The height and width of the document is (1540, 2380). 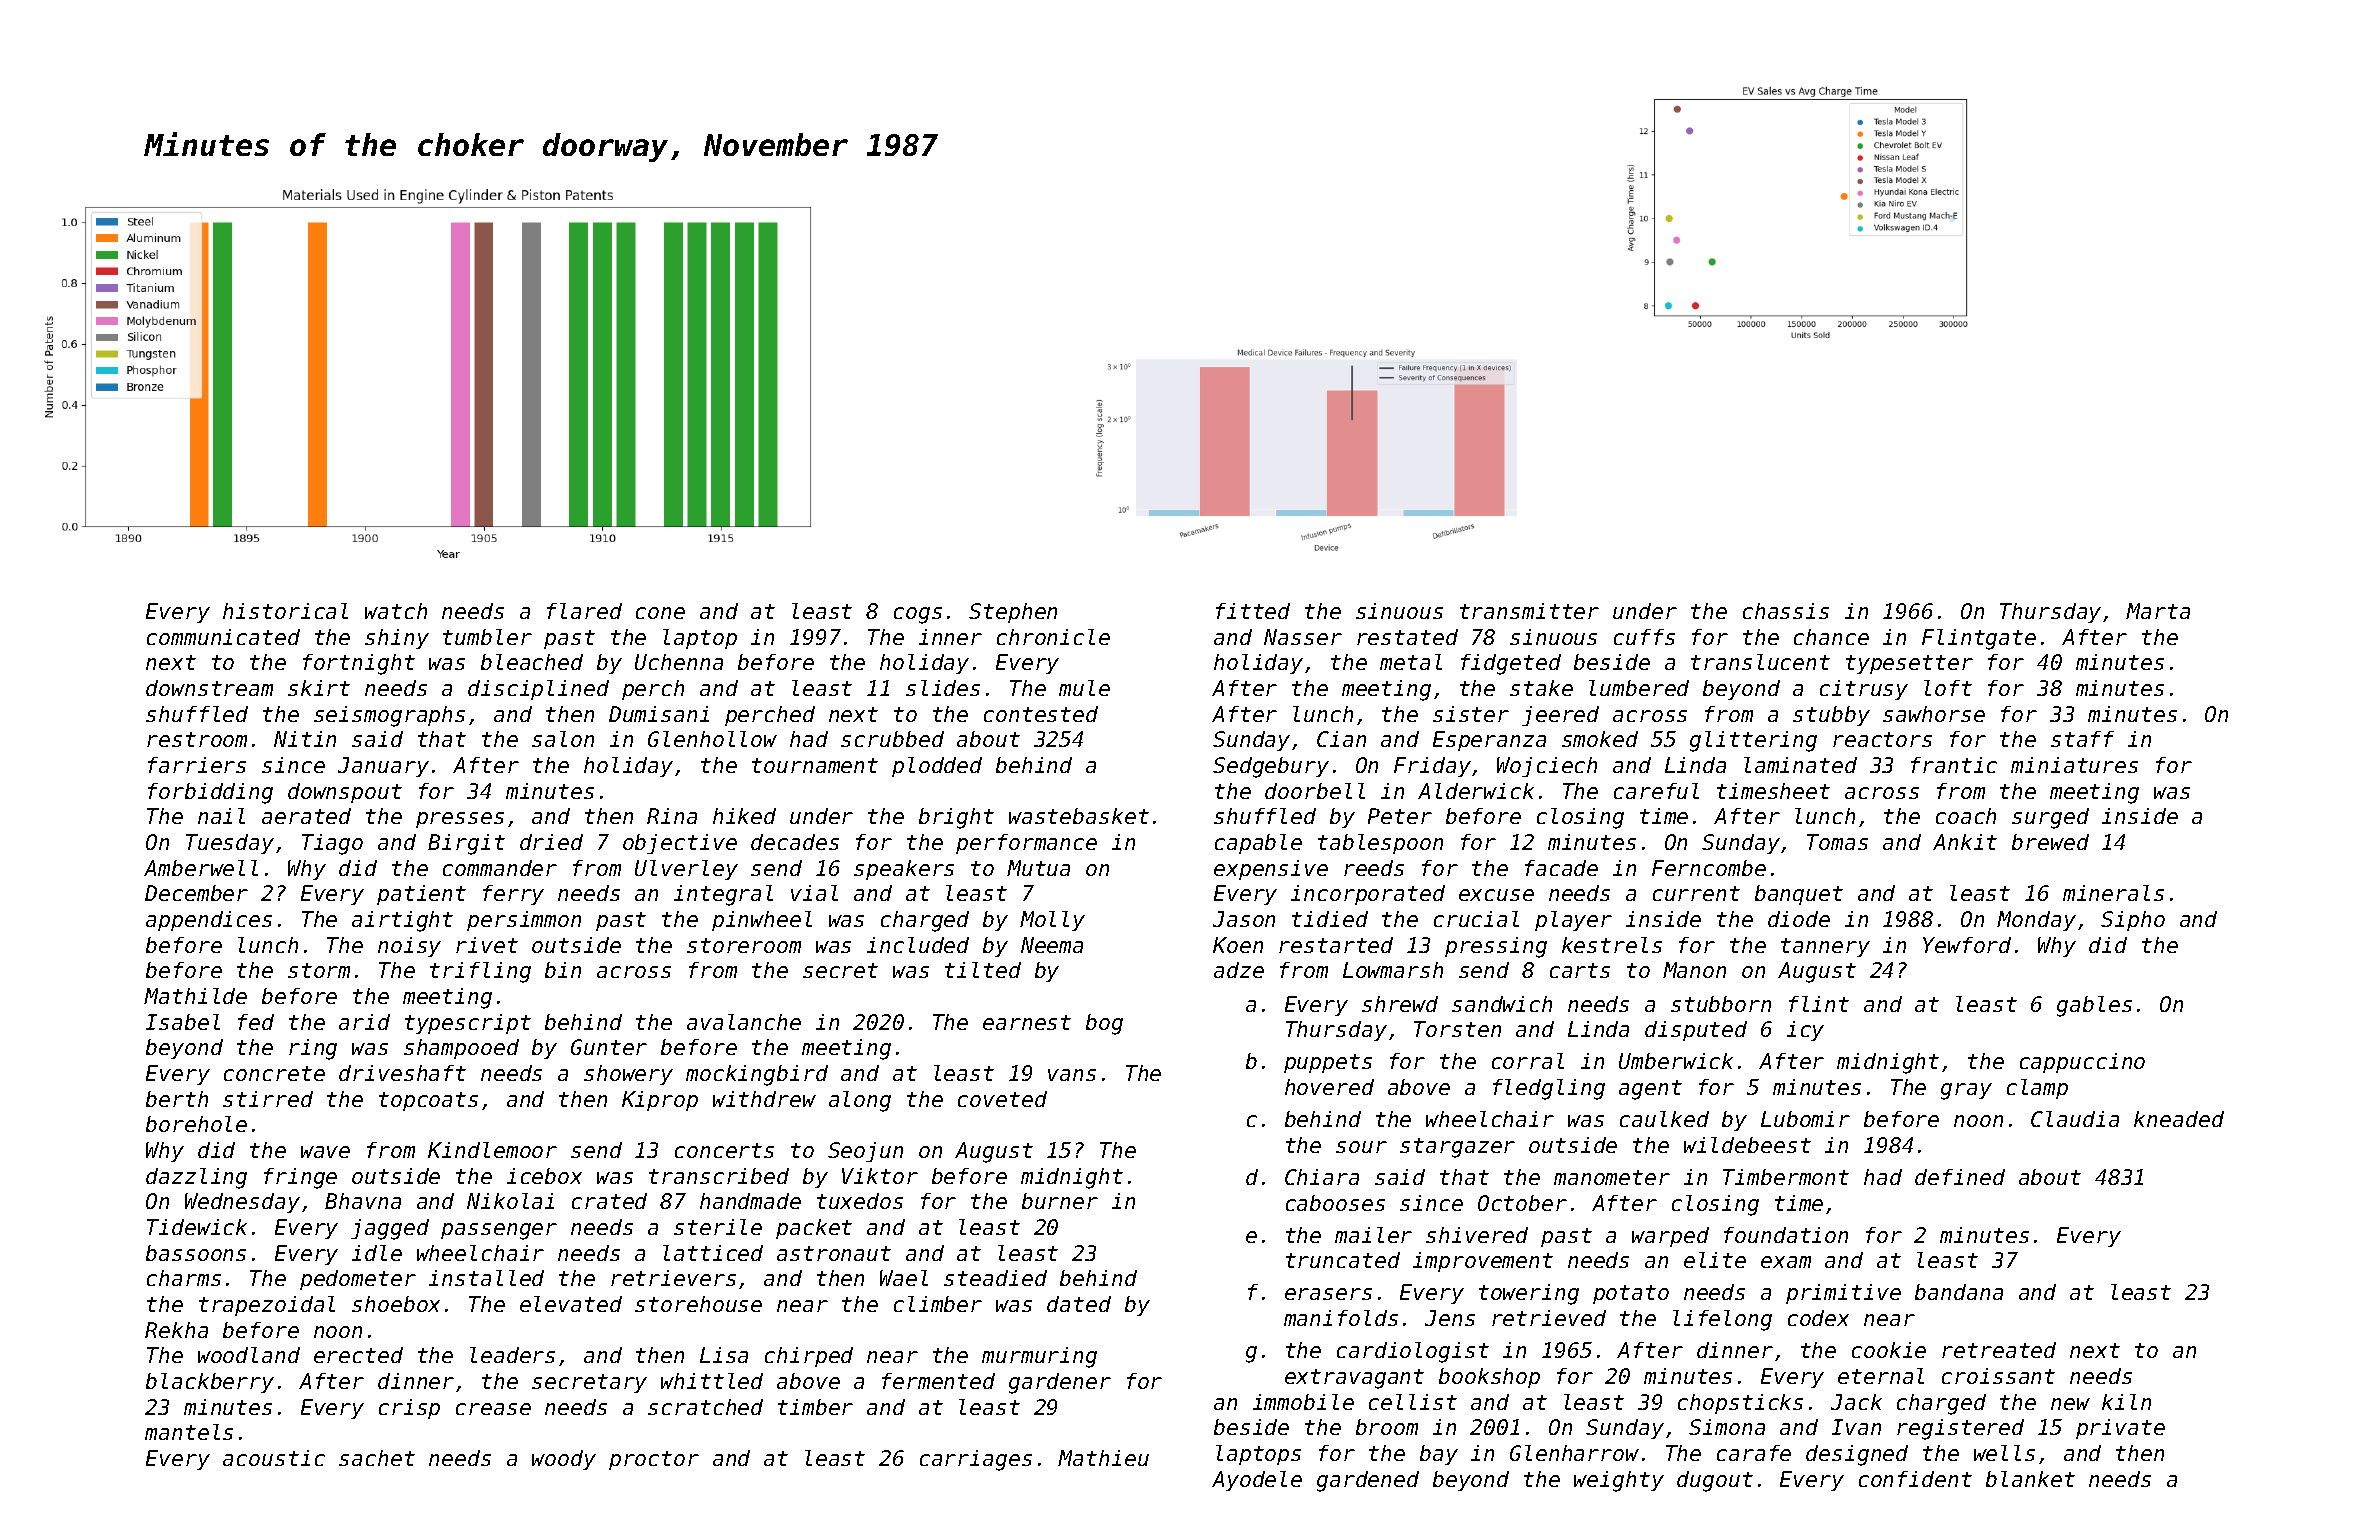 What do you see at coordinates (1053, 637) in the document?
I see `chronicle` at bounding box center [1053, 637].
